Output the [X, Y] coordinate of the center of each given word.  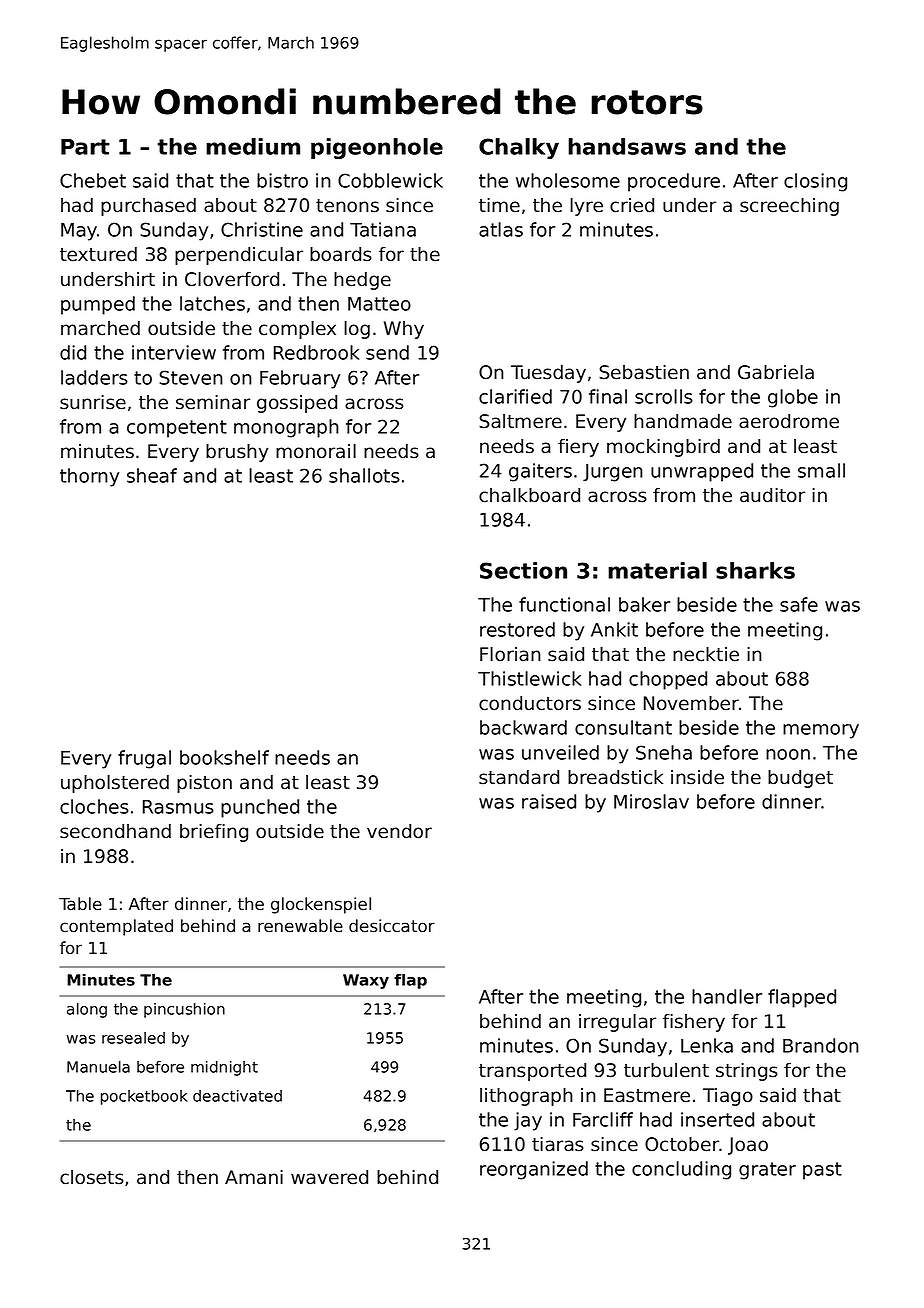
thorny [89, 477]
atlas [501, 229]
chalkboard [529, 495]
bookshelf [224, 757]
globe [793, 398]
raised [549, 801]
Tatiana [383, 229]
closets [92, 1177]
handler [727, 996]
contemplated [116, 927]
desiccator [392, 926]
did [73, 352]
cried [632, 205]
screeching [789, 207]
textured [98, 254]
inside [697, 777]
